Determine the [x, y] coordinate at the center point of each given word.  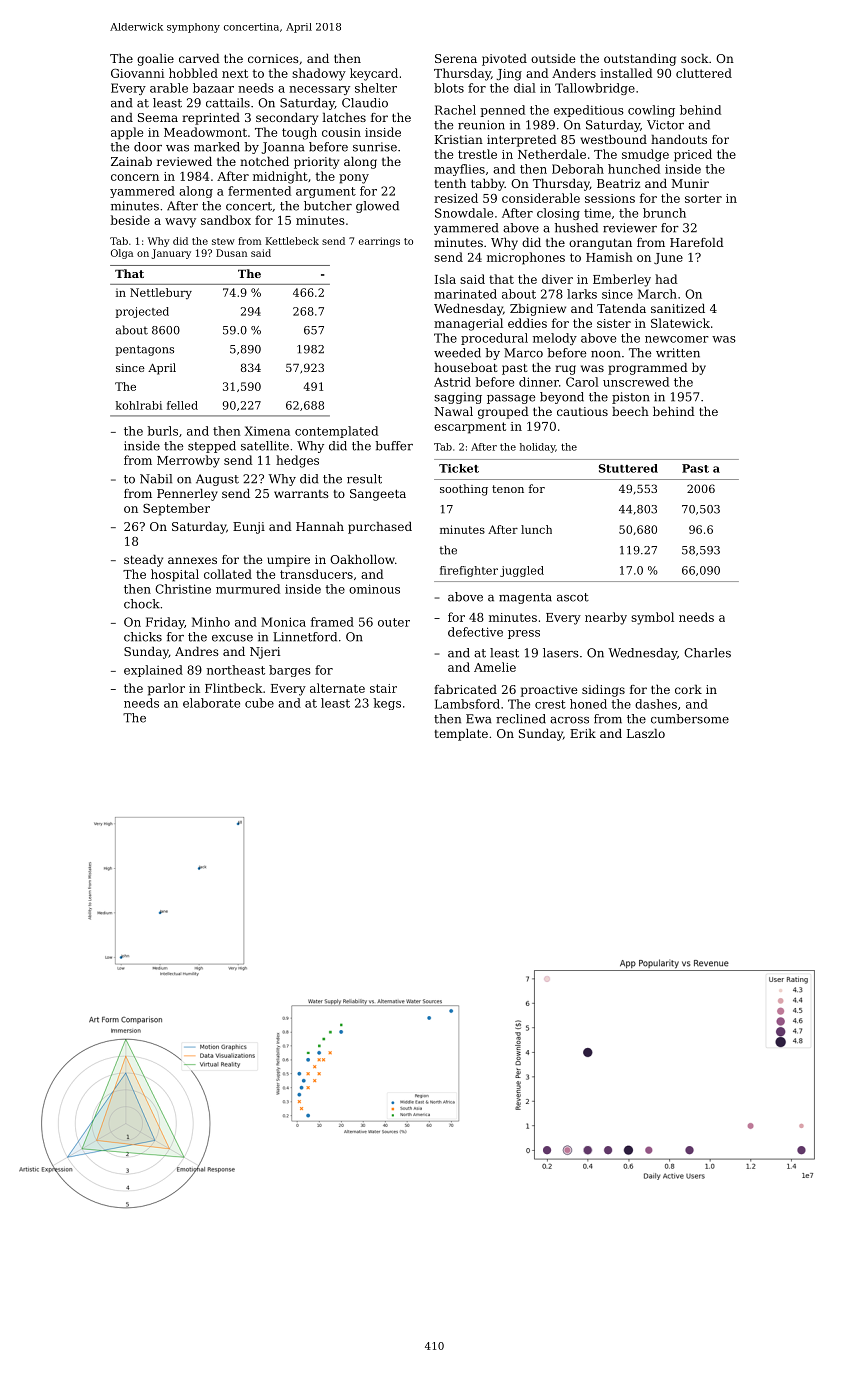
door [148, 147]
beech [630, 411]
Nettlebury [161, 293]
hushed [576, 228]
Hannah [320, 526]
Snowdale [464, 213]
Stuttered [628, 468]
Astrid [452, 382]
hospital [175, 575]
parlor [166, 689]
